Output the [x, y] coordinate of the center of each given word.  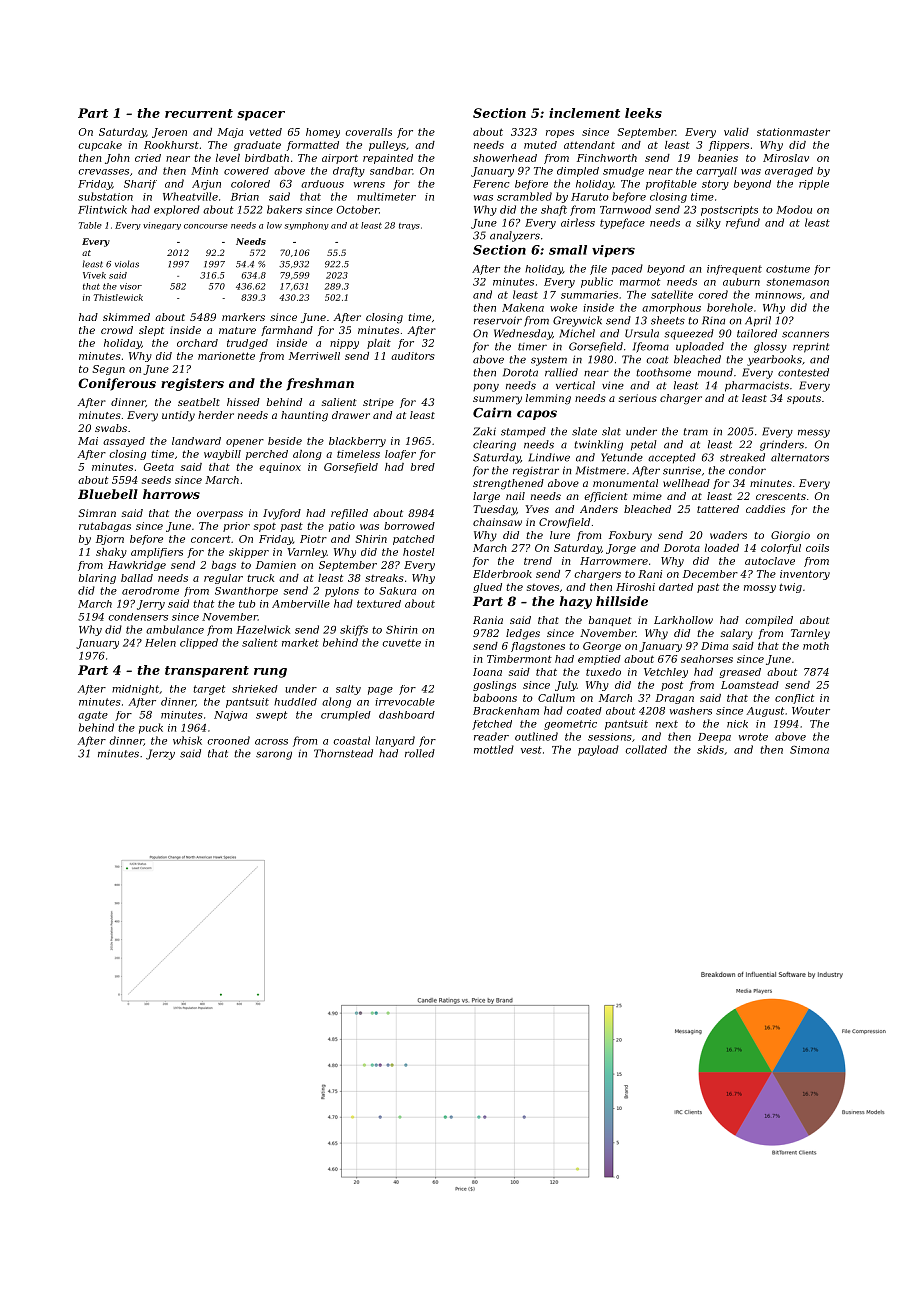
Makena [523, 307]
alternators [800, 457]
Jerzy [160, 754]
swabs [111, 428]
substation [105, 196]
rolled [420, 753]
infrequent [734, 270]
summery [497, 400]
